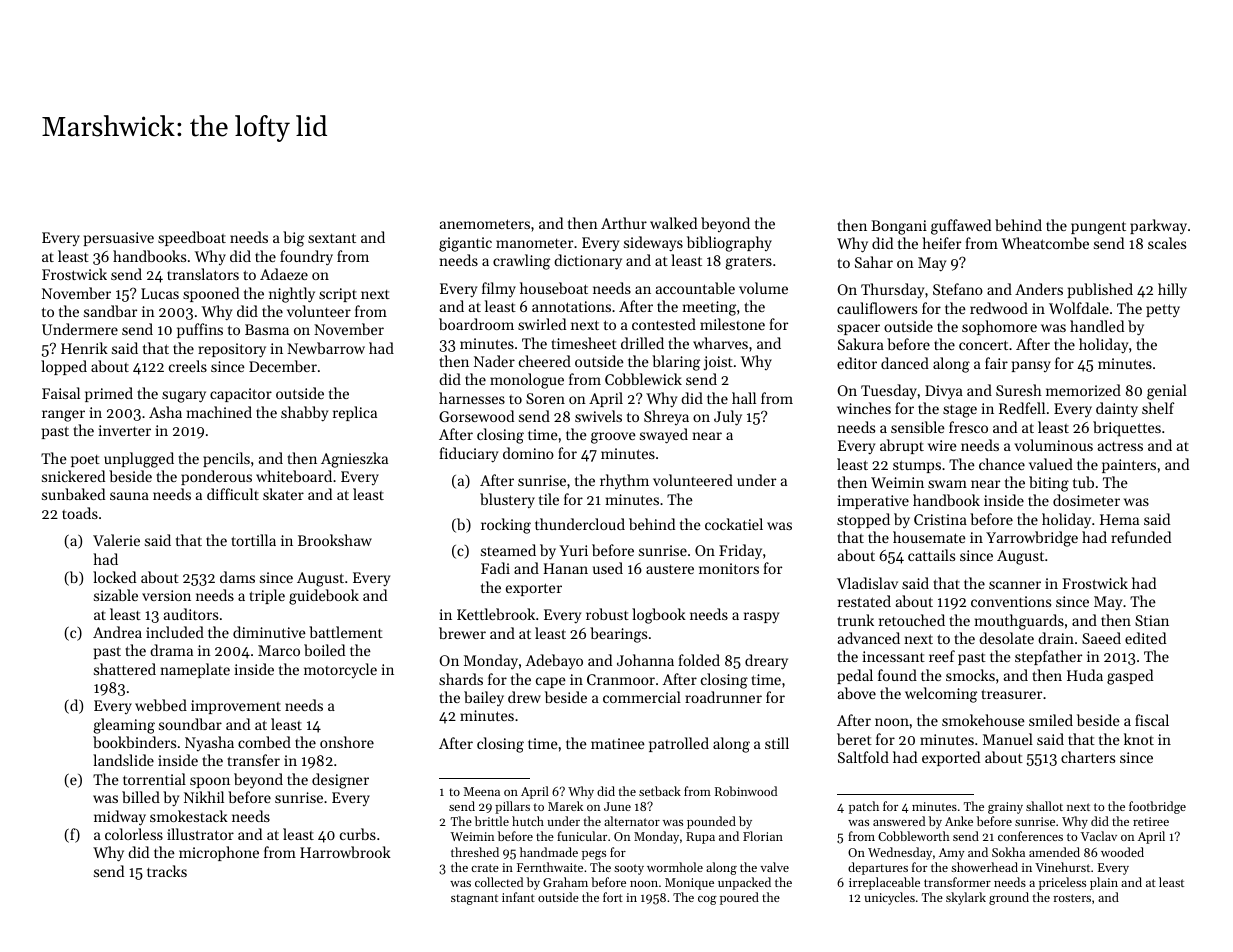  What do you see at coordinates (528, 821) in the image?
I see `hutch` at bounding box center [528, 821].
